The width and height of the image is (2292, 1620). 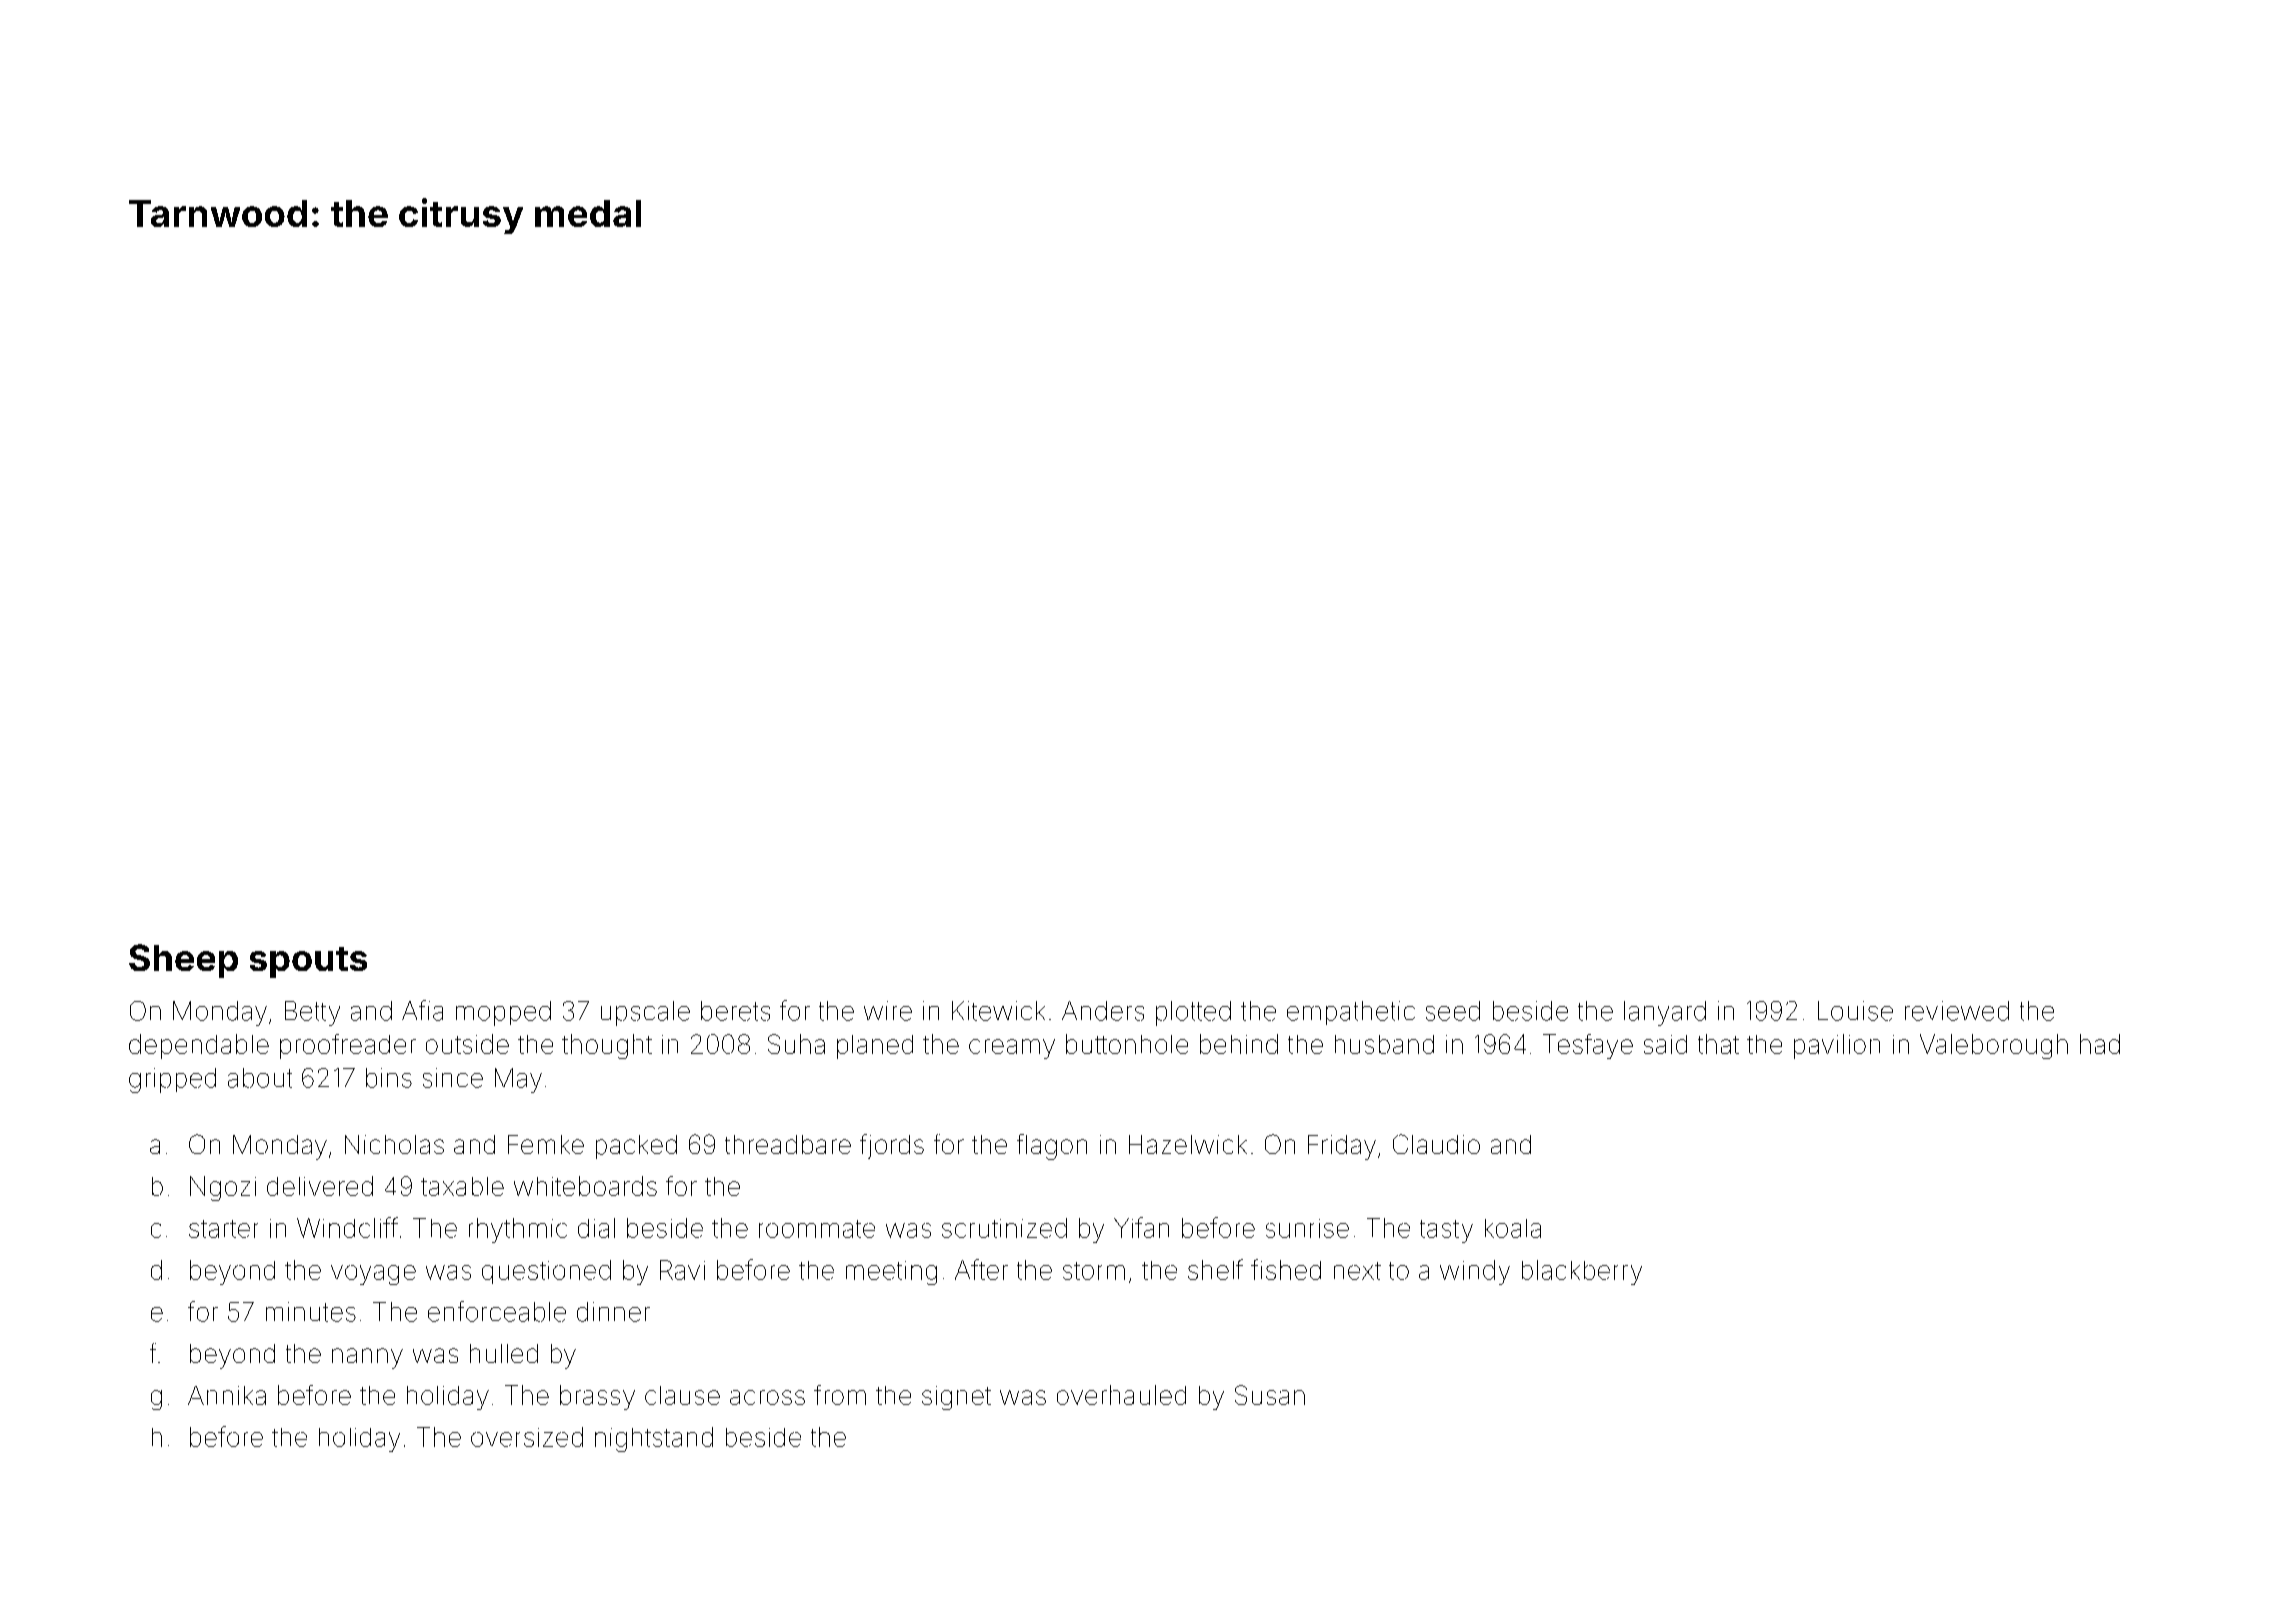 I want to click on Valeborough, so click(x=1994, y=1046).
